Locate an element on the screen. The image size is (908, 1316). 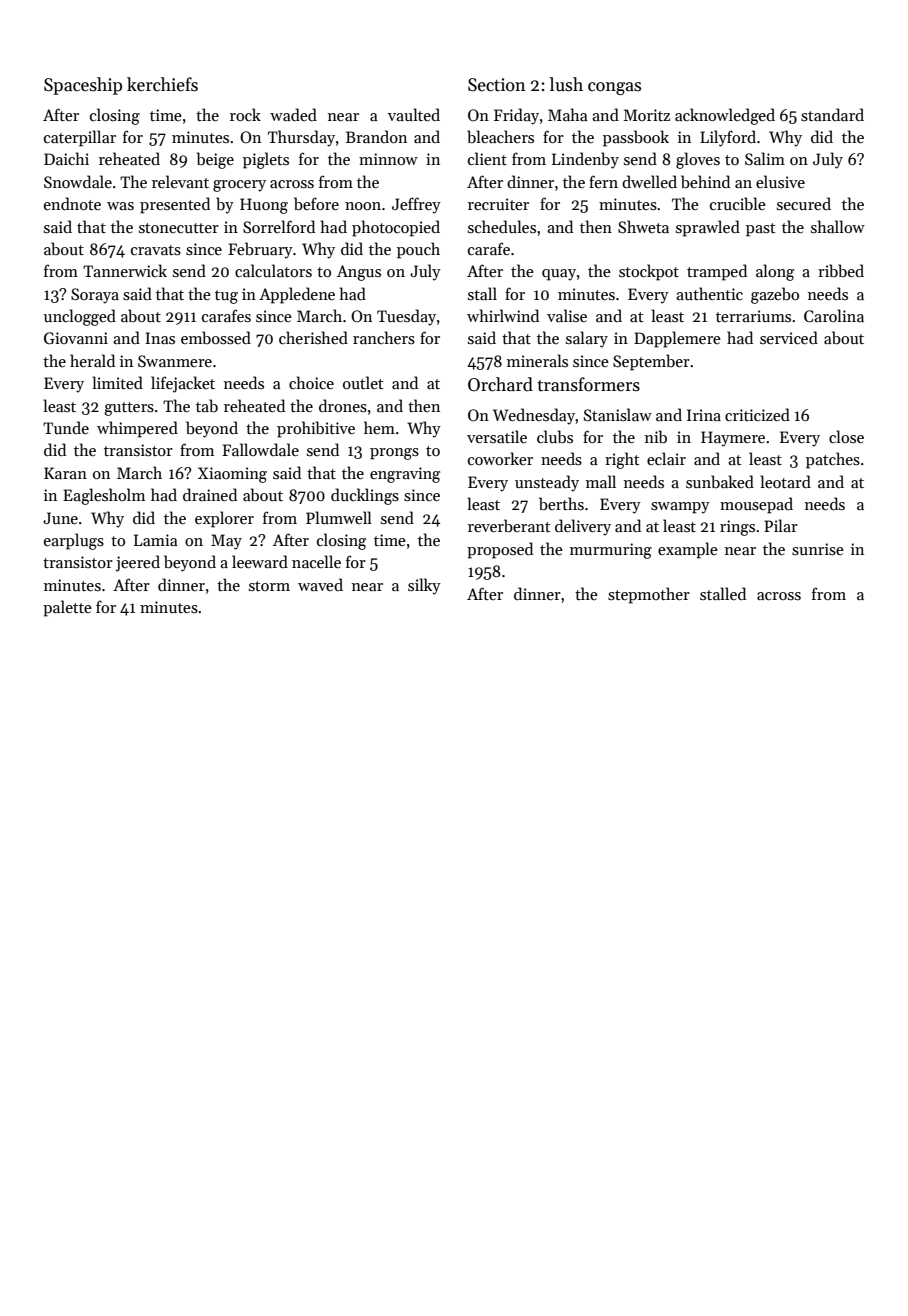
waded is located at coordinates (293, 114).
